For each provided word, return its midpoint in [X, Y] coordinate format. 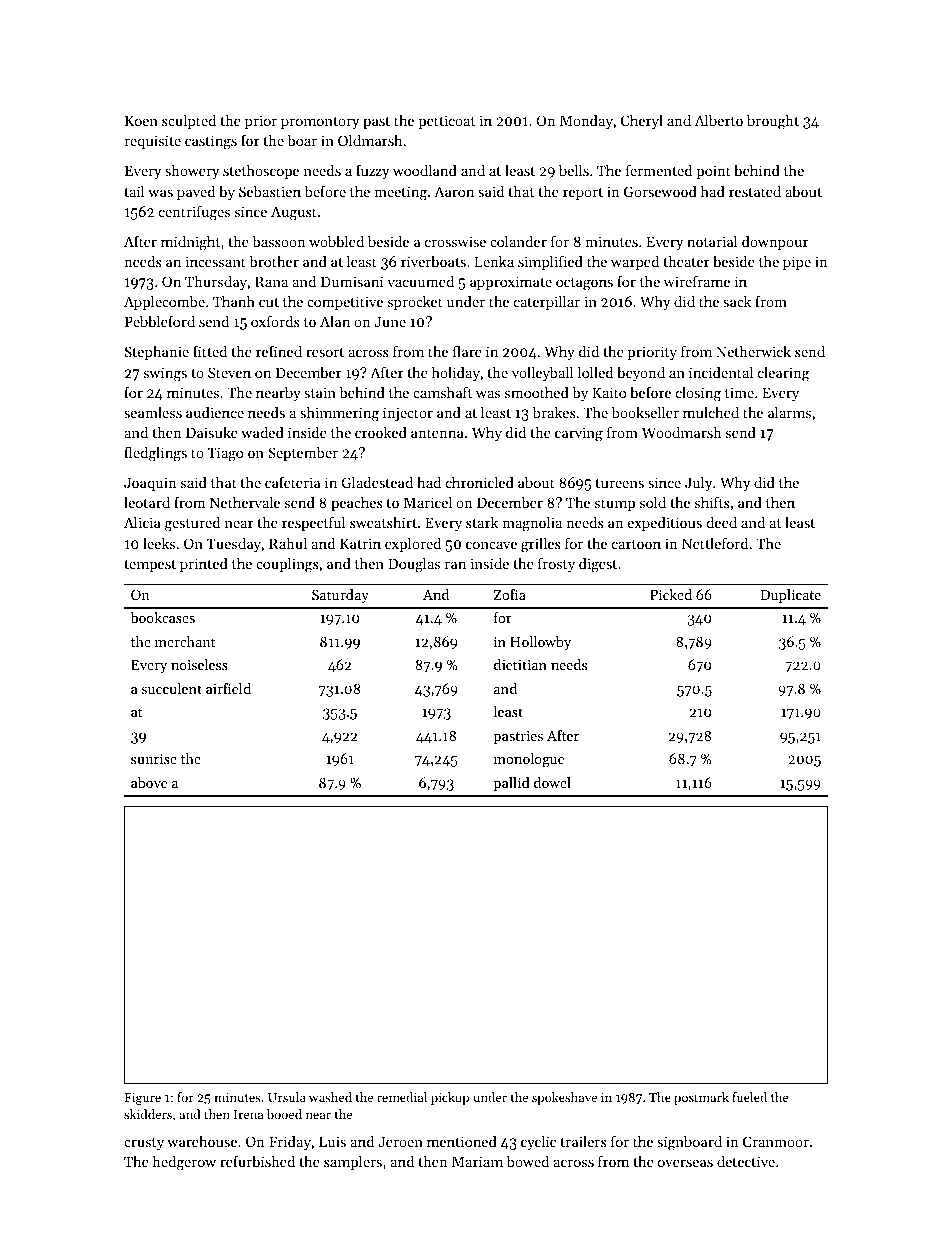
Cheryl [642, 122]
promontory [320, 123]
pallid [511, 784]
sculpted [189, 122]
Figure [143, 1099]
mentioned [462, 1141]
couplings [287, 565]
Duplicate [790, 596]
